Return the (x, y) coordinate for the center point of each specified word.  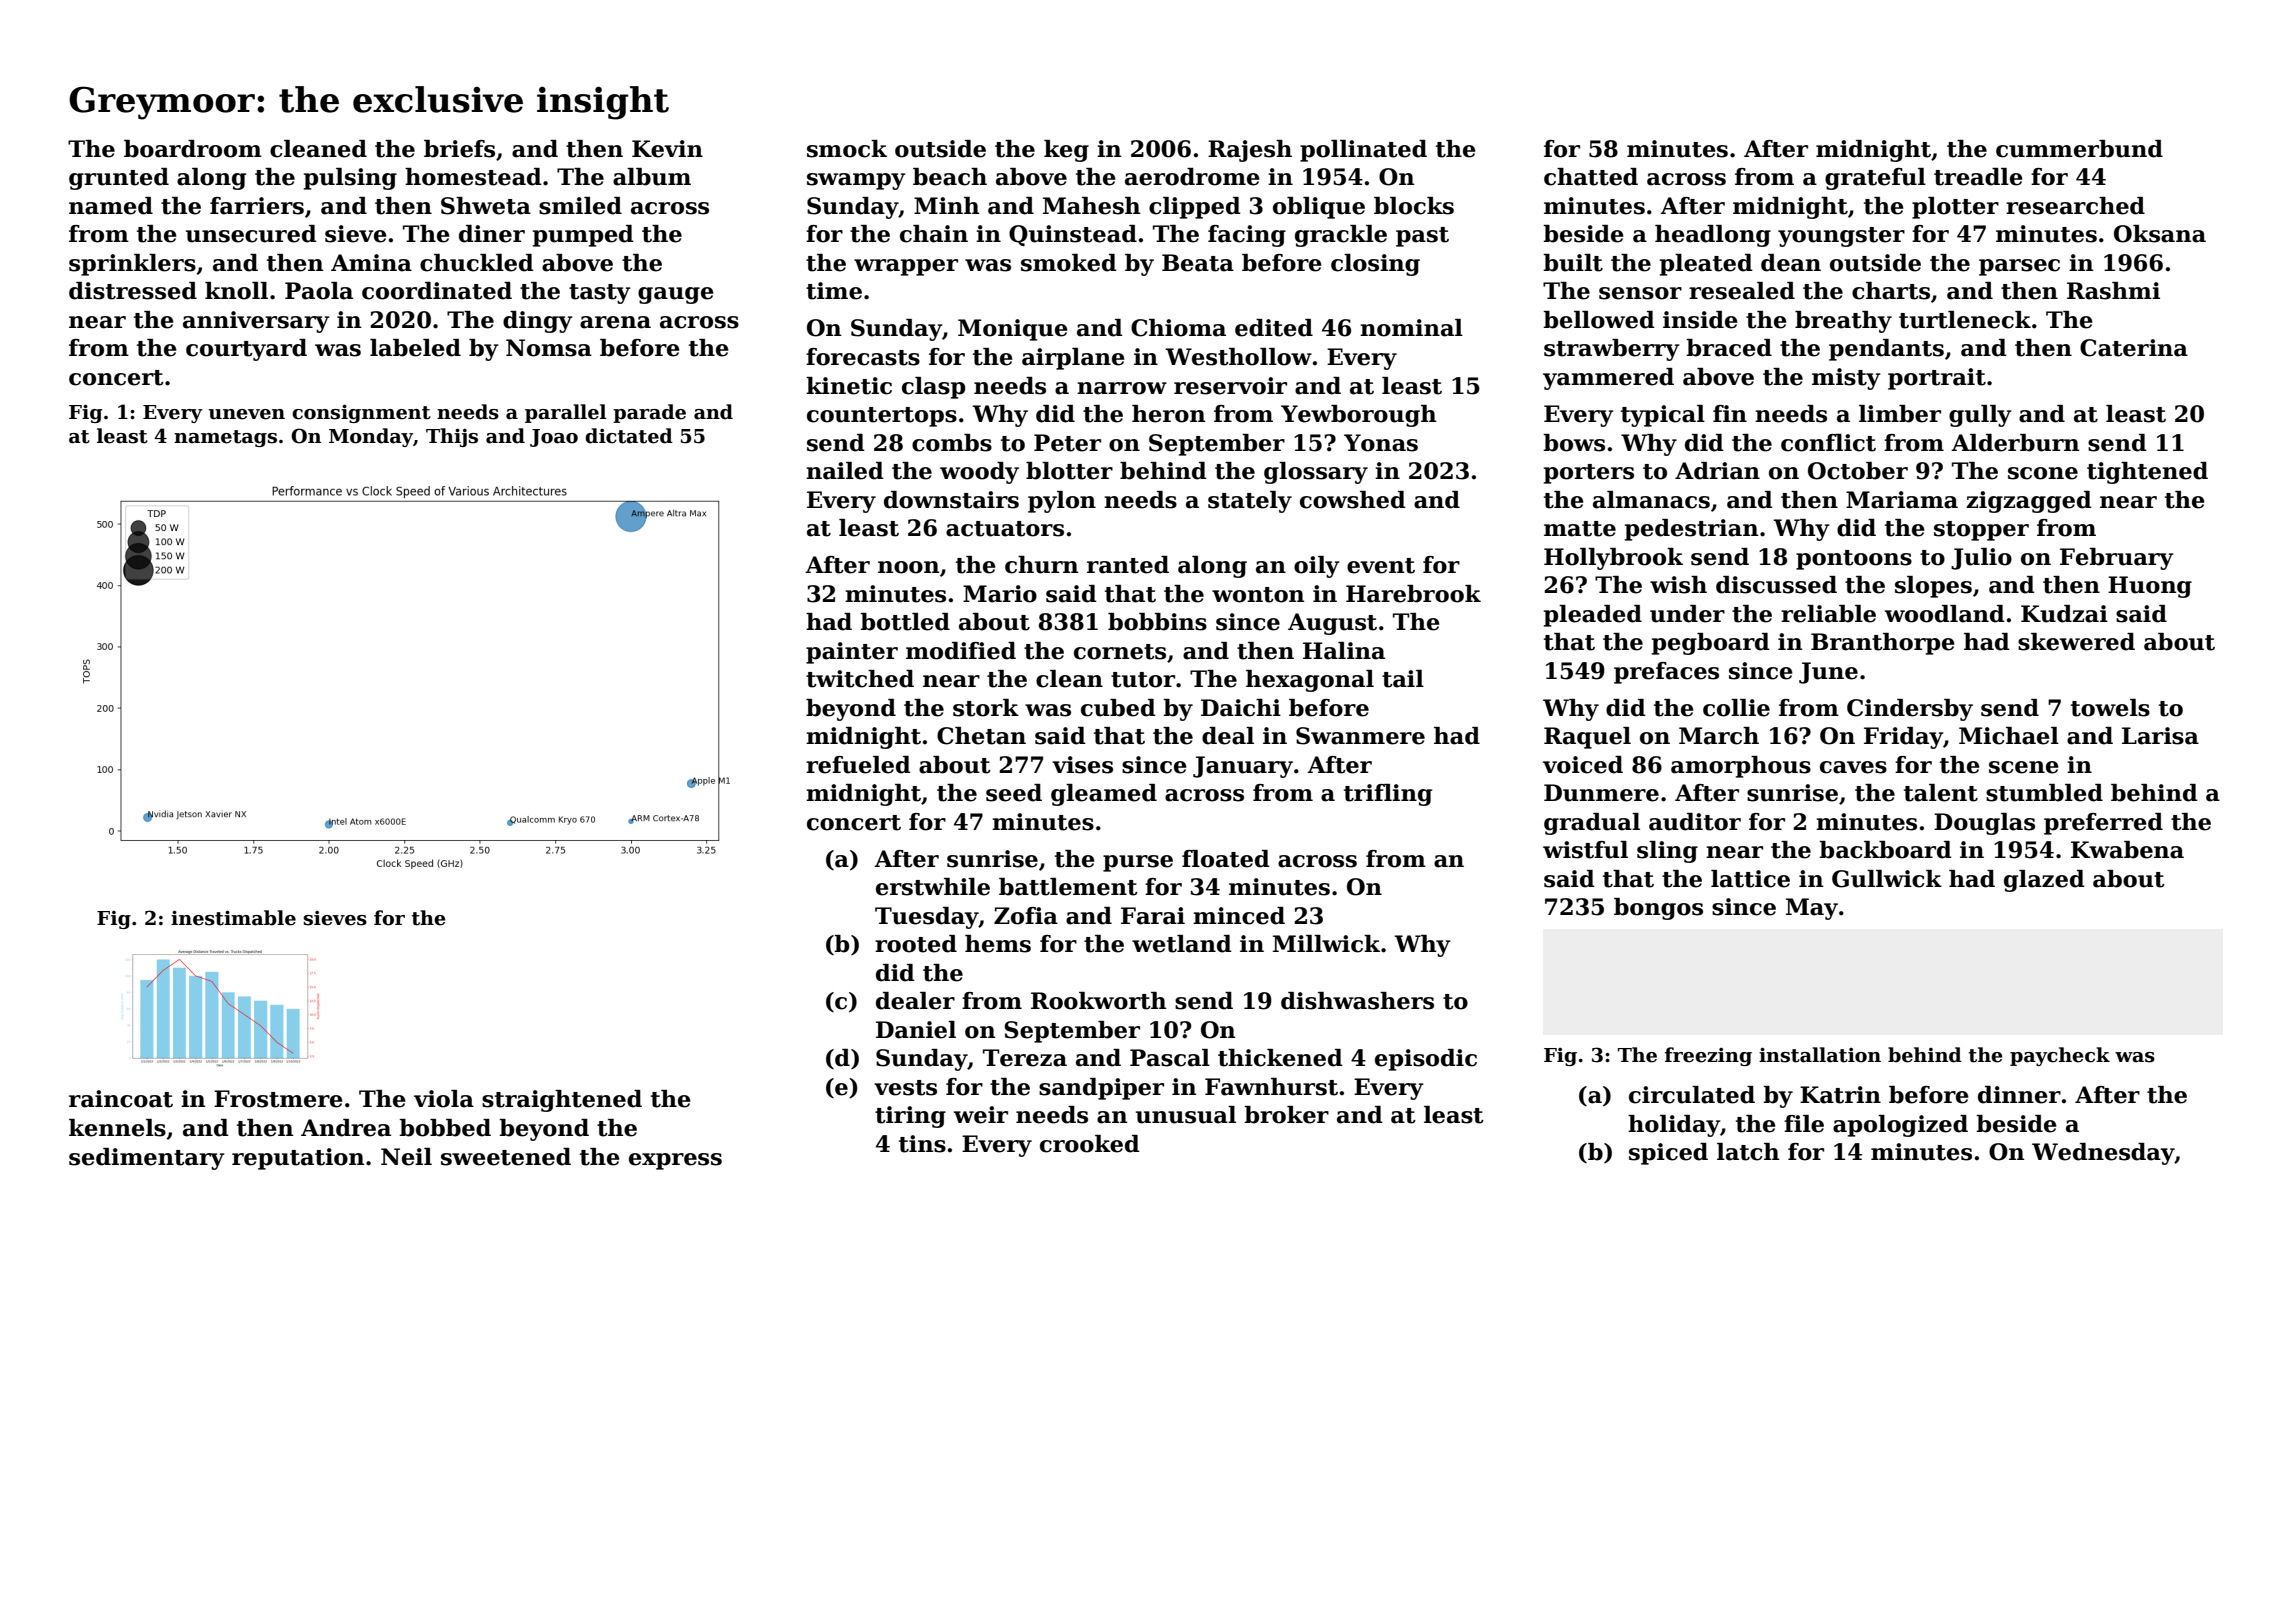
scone (2043, 473)
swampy (856, 181)
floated (1226, 859)
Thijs (452, 437)
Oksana (2160, 234)
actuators (1005, 529)
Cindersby (1910, 710)
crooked (1090, 1144)
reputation (298, 1159)
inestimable (233, 918)
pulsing (350, 179)
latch (1748, 1152)
